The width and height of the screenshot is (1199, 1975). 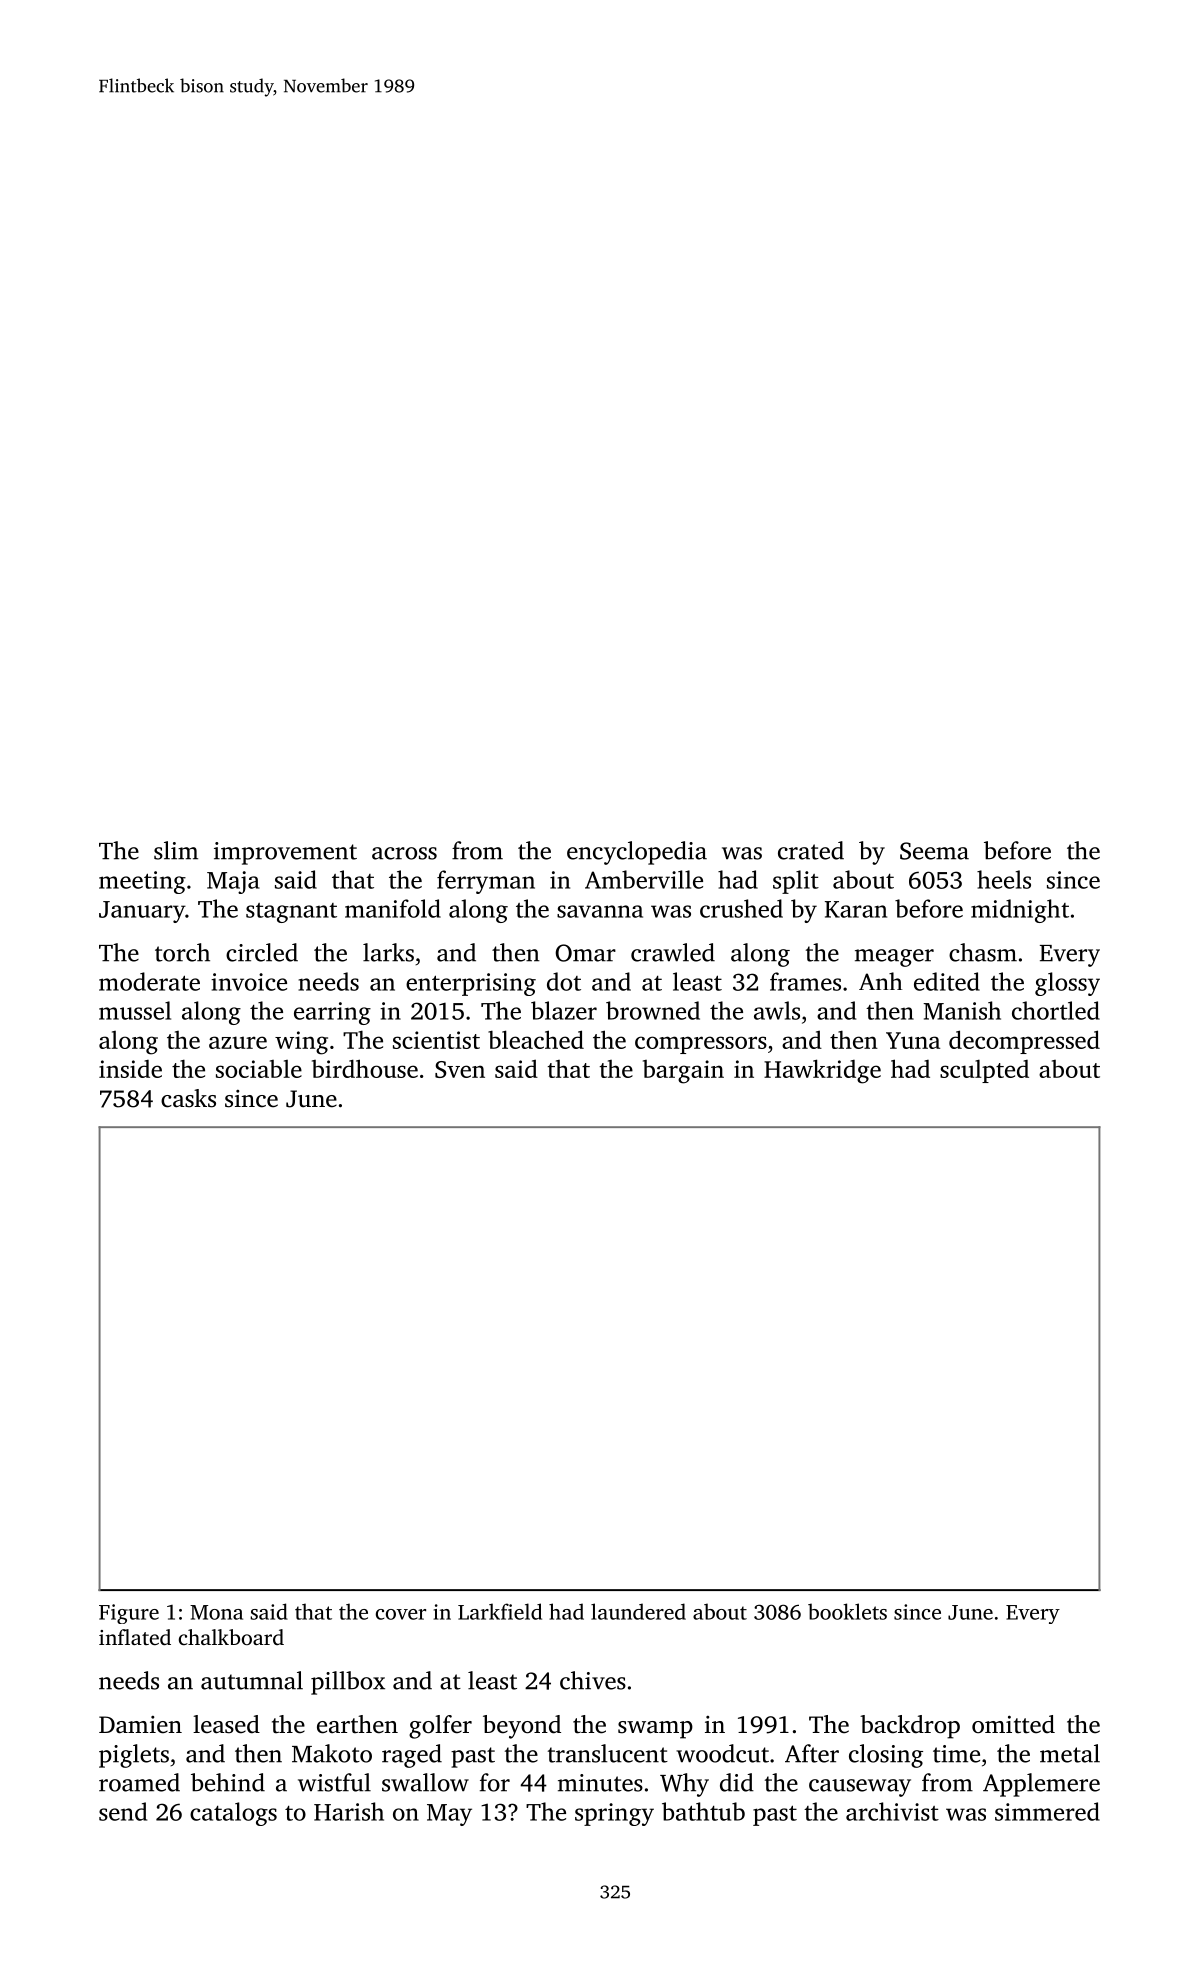 What do you see at coordinates (140, 1725) in the screenshot?
I see `Damien` at bounding box center [140, 1725].
